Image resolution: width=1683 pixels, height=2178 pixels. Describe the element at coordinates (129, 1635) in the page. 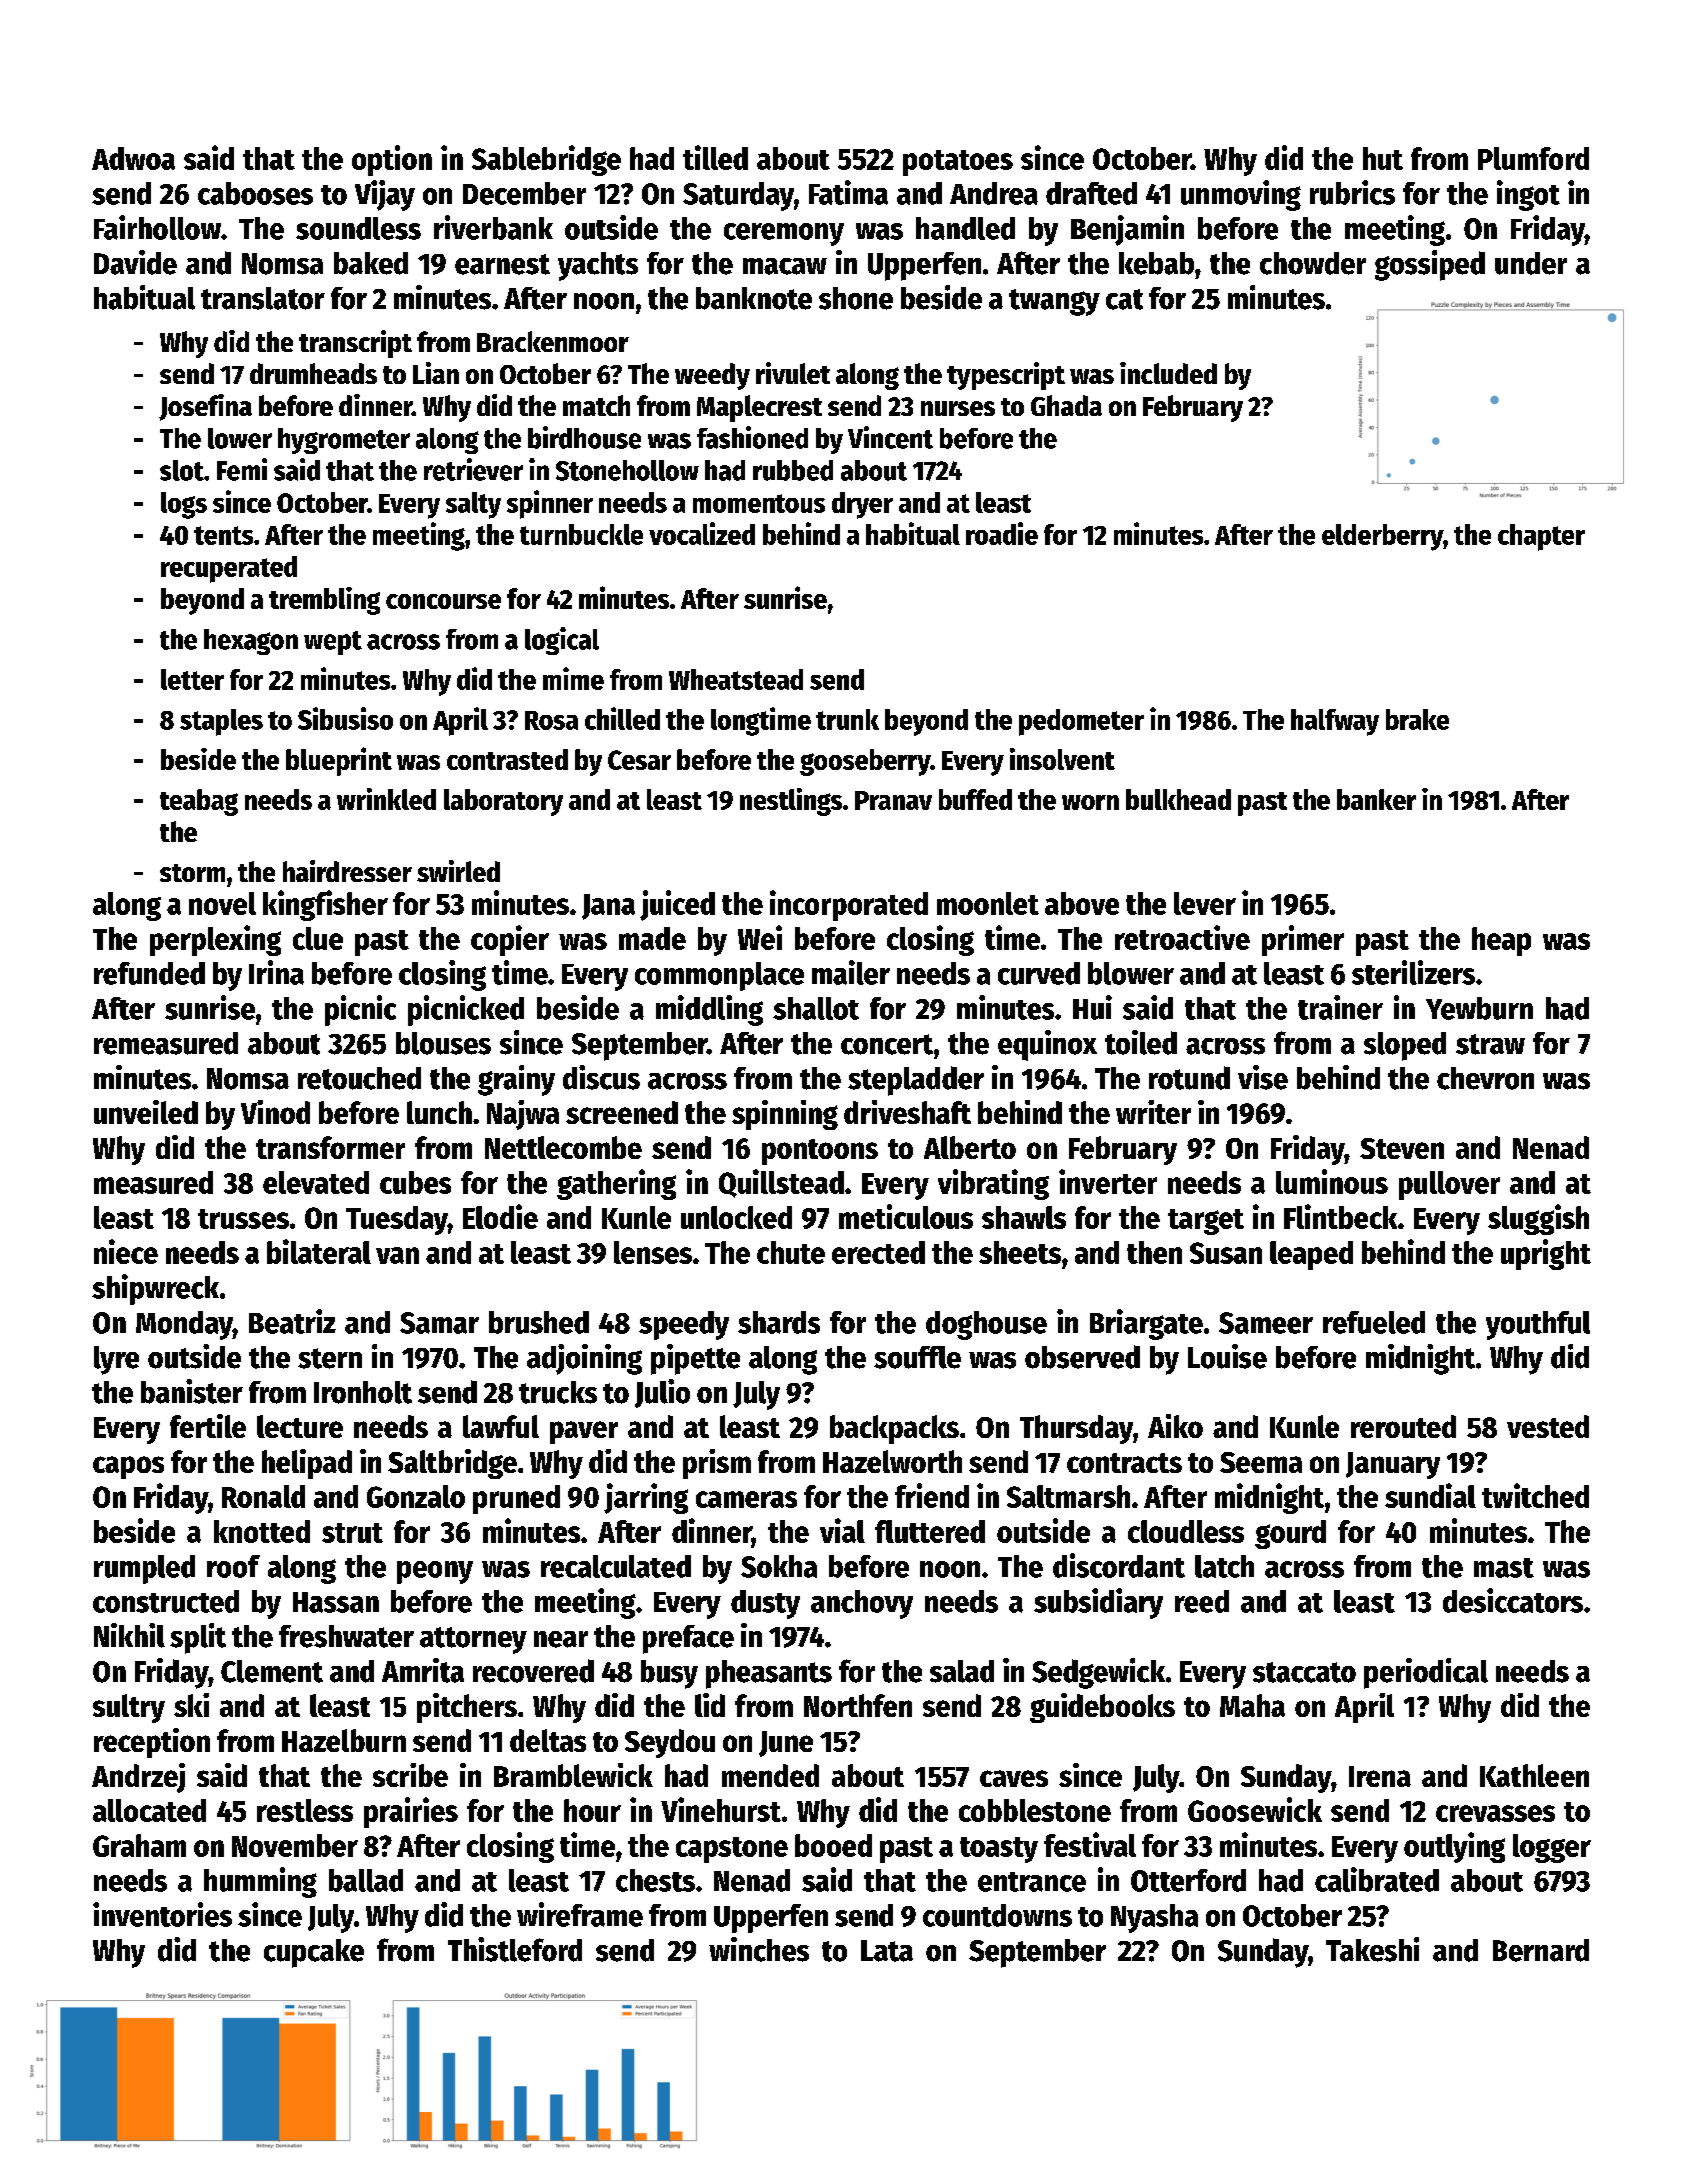

I see `Nikhil` at that location.
